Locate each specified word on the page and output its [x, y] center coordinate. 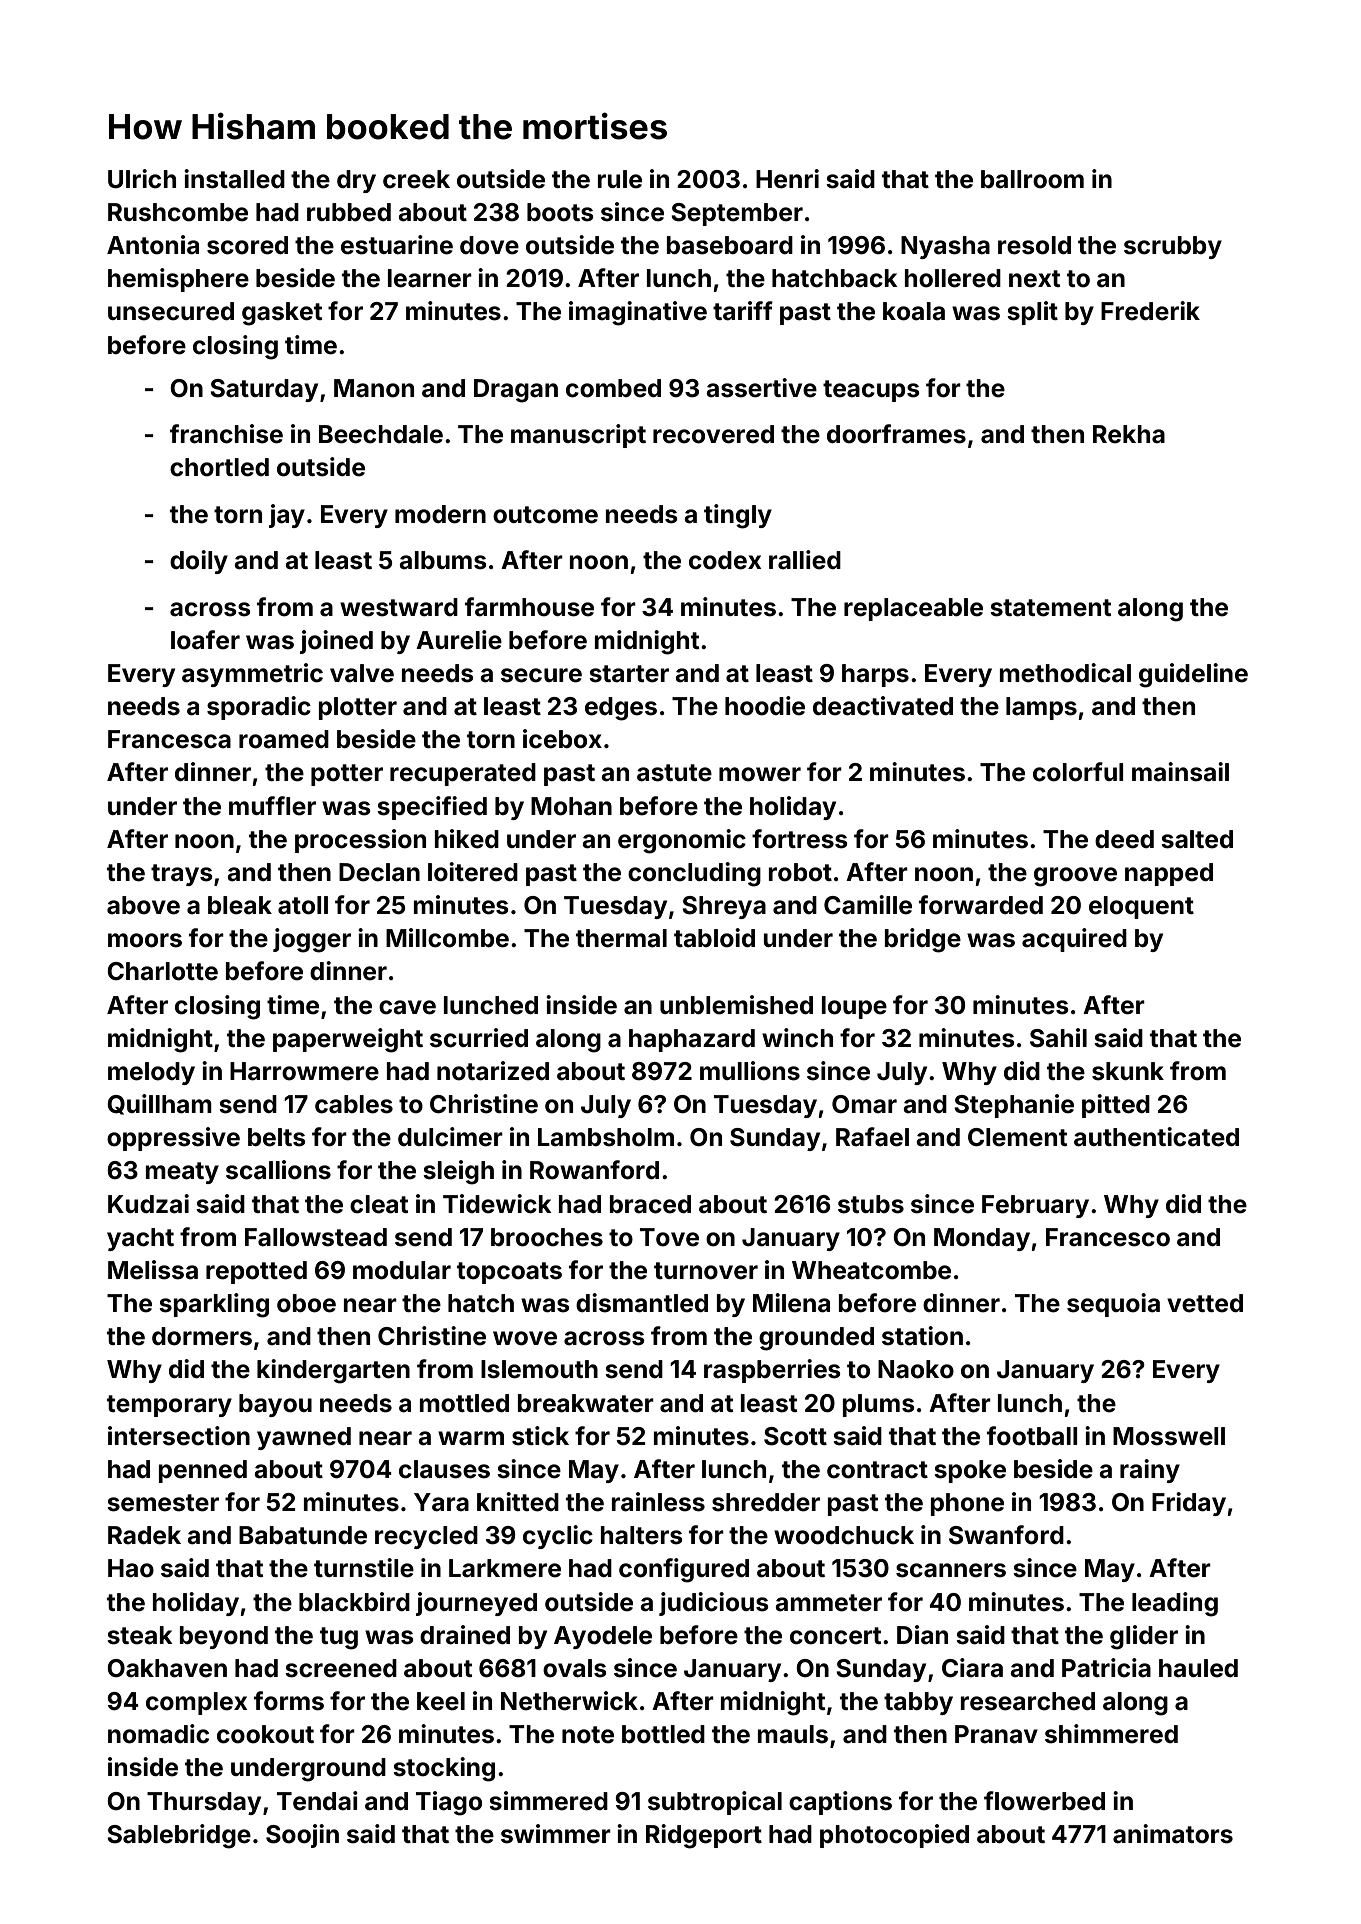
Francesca [169, 739]
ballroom [1032, 179]
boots [560, 212]
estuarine [397, 245]
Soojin [302, 1836]
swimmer [556, 1834]
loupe [854, 1007]
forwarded [981, 905]
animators [1173, 1834]
